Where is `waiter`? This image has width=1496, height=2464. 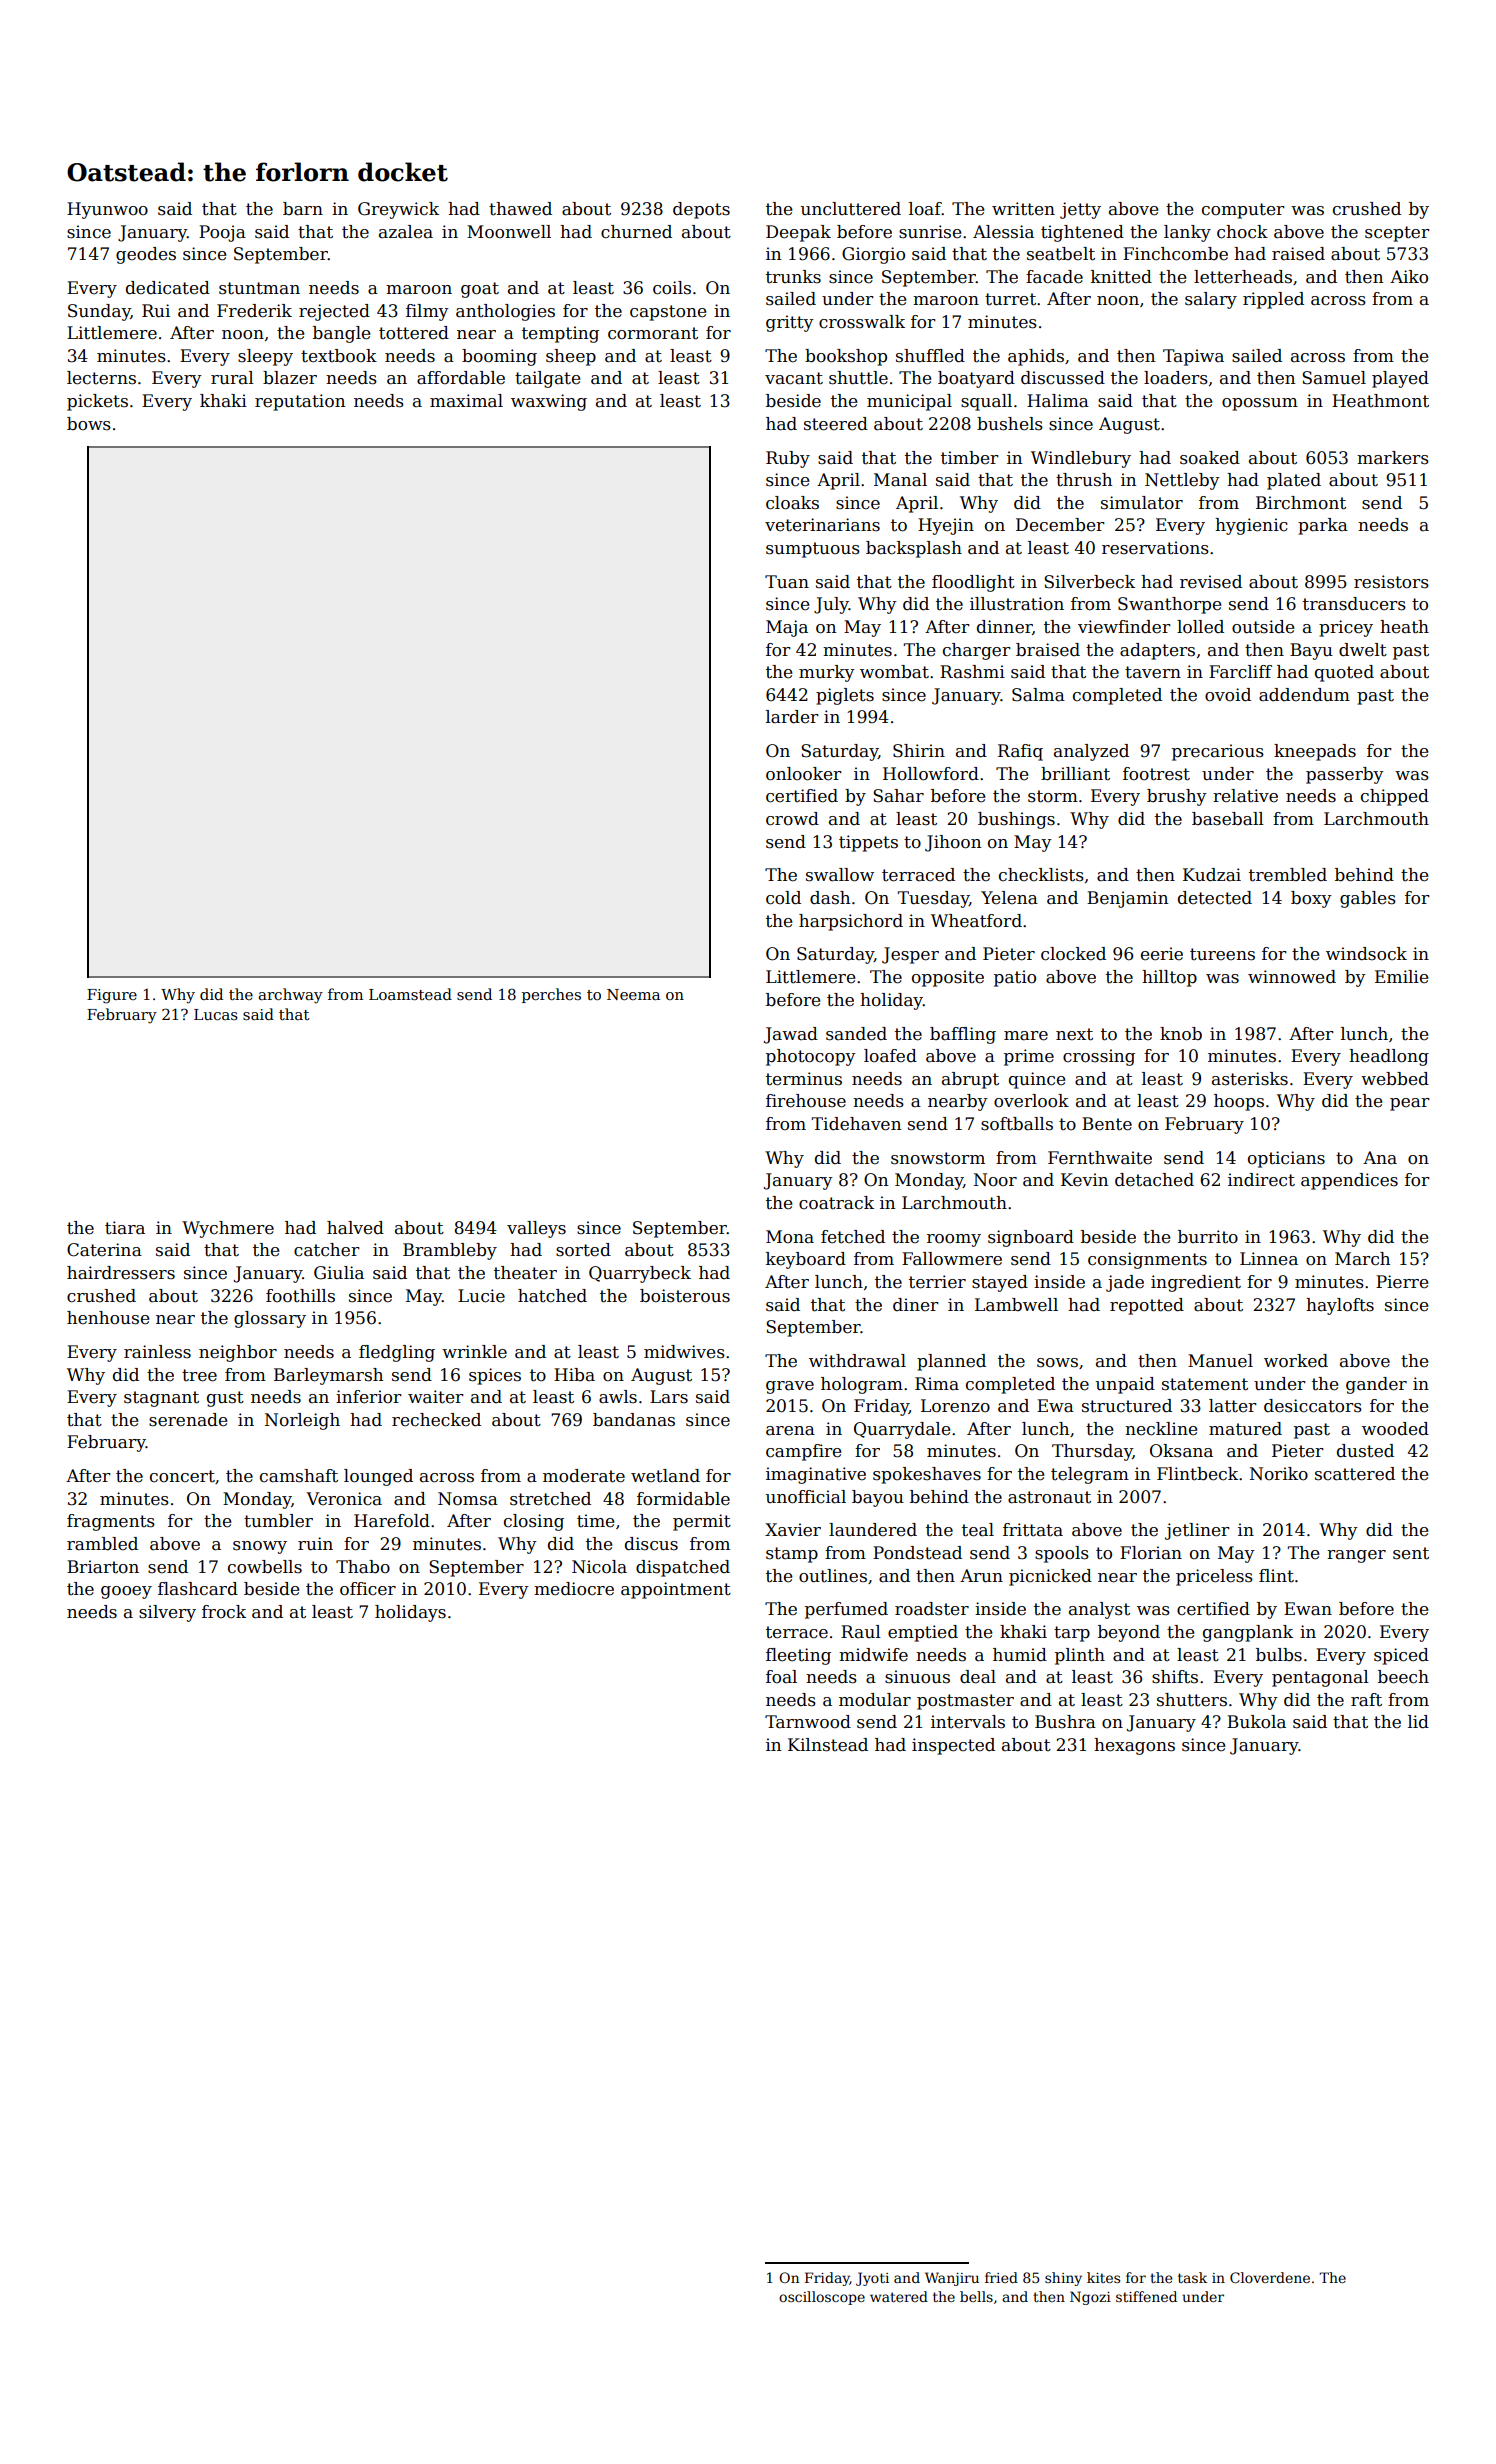
waiter is located at coordinates (436, 1397).
